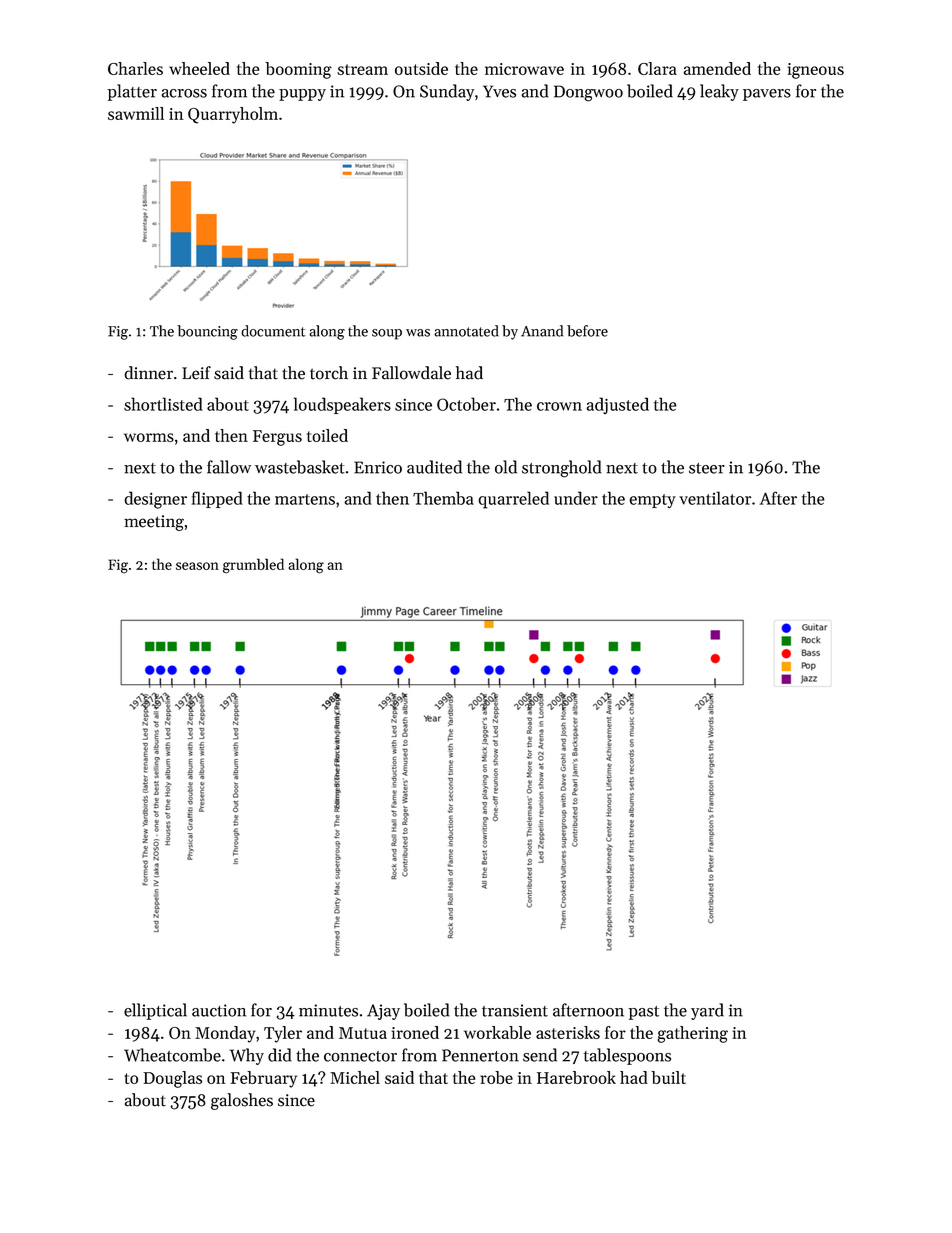 The width and height of the screenshot is (952, 1233). I want to click on before, so click(587, 331).
